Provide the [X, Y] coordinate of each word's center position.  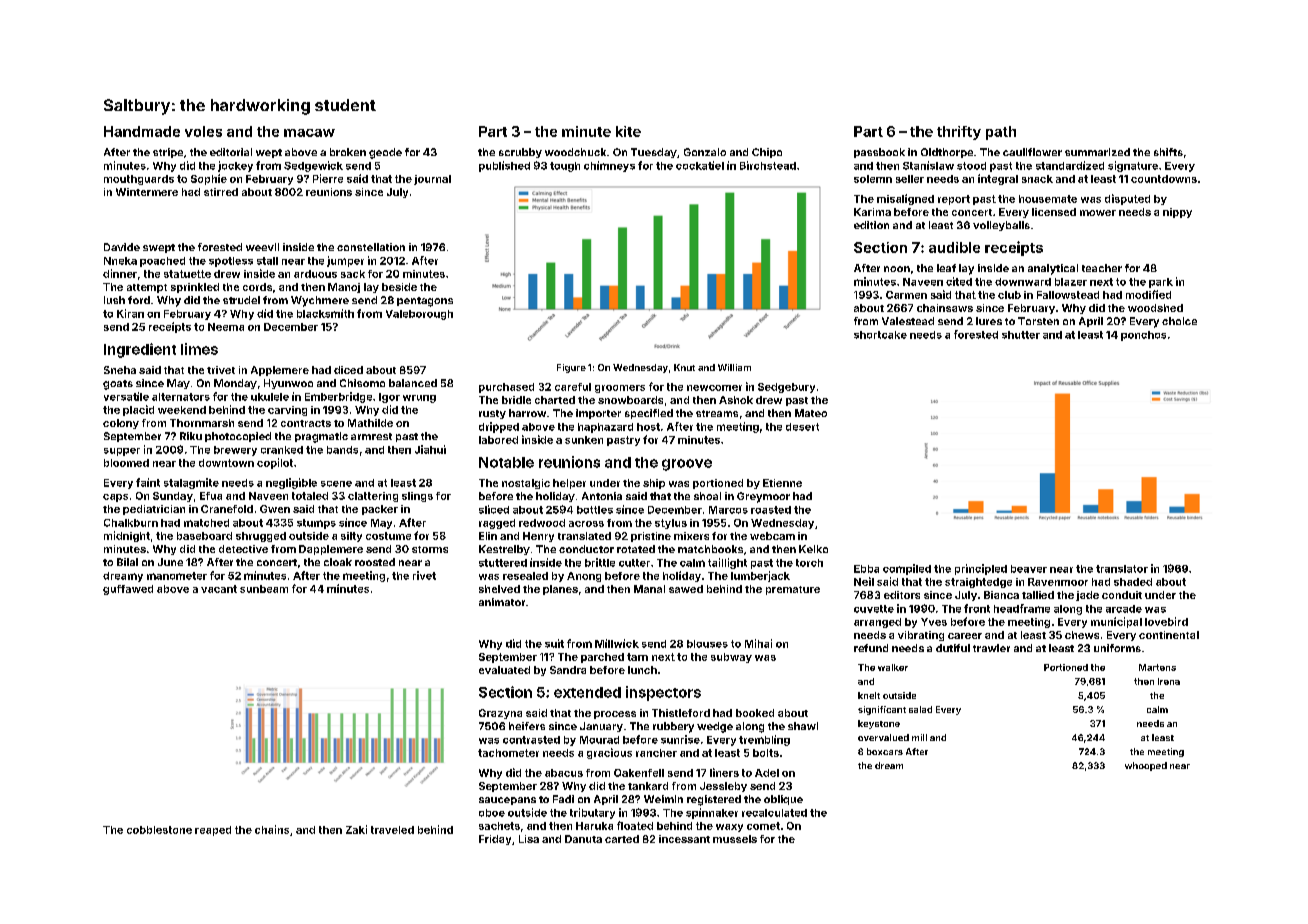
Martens [1157, 667]
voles [203, 131]
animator [502, 602]
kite [628, 131]
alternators [181, 397]
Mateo [811, 413]
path [1001, 133]
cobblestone [159, 830]
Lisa [529, 839]
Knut [684, 367]
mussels [735, 839]
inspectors [663, 693]
